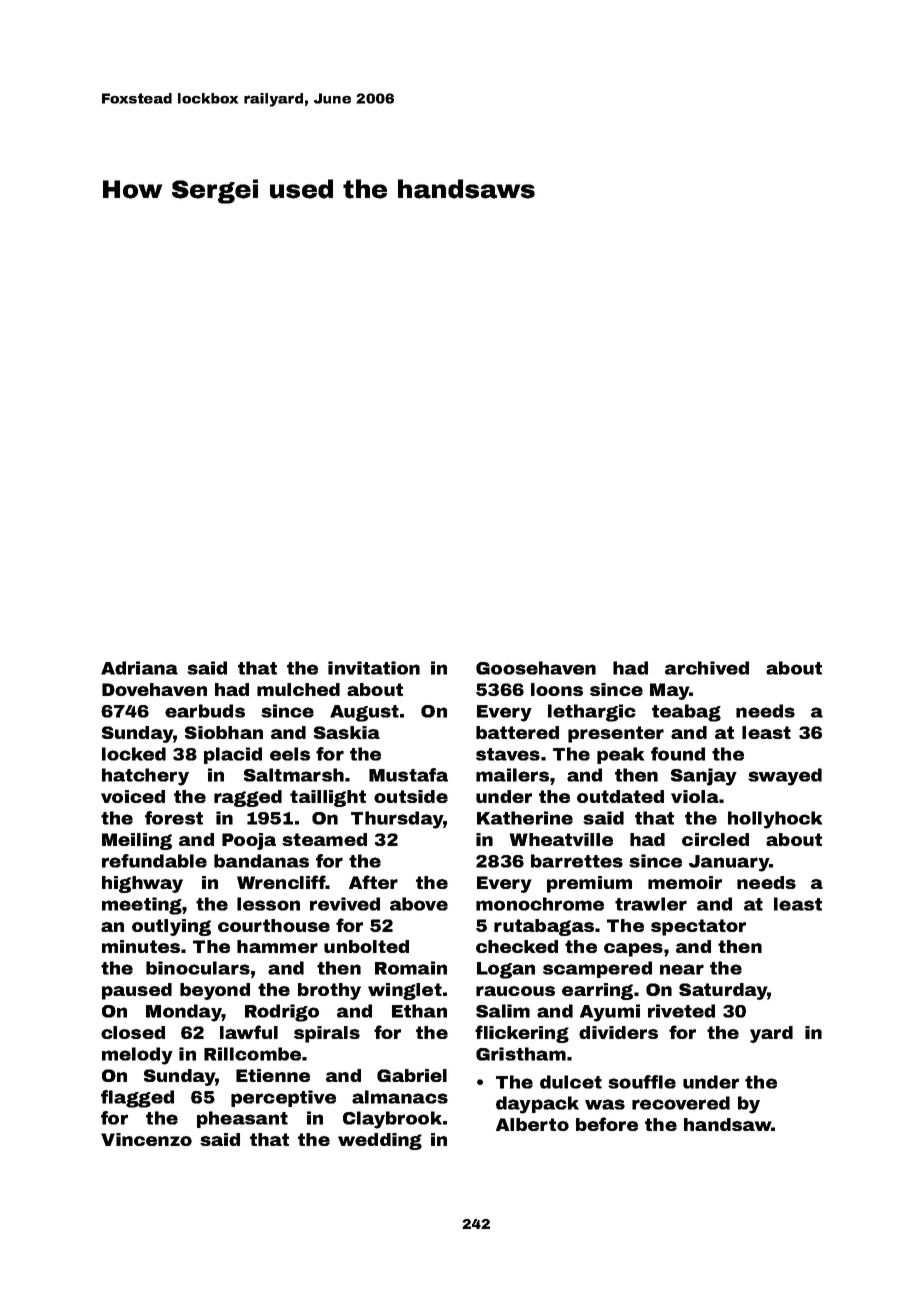  What do you see at coordinates (146, 1139) in the page?
I see `Vincenzo` at bounding box center [146, 1139].
